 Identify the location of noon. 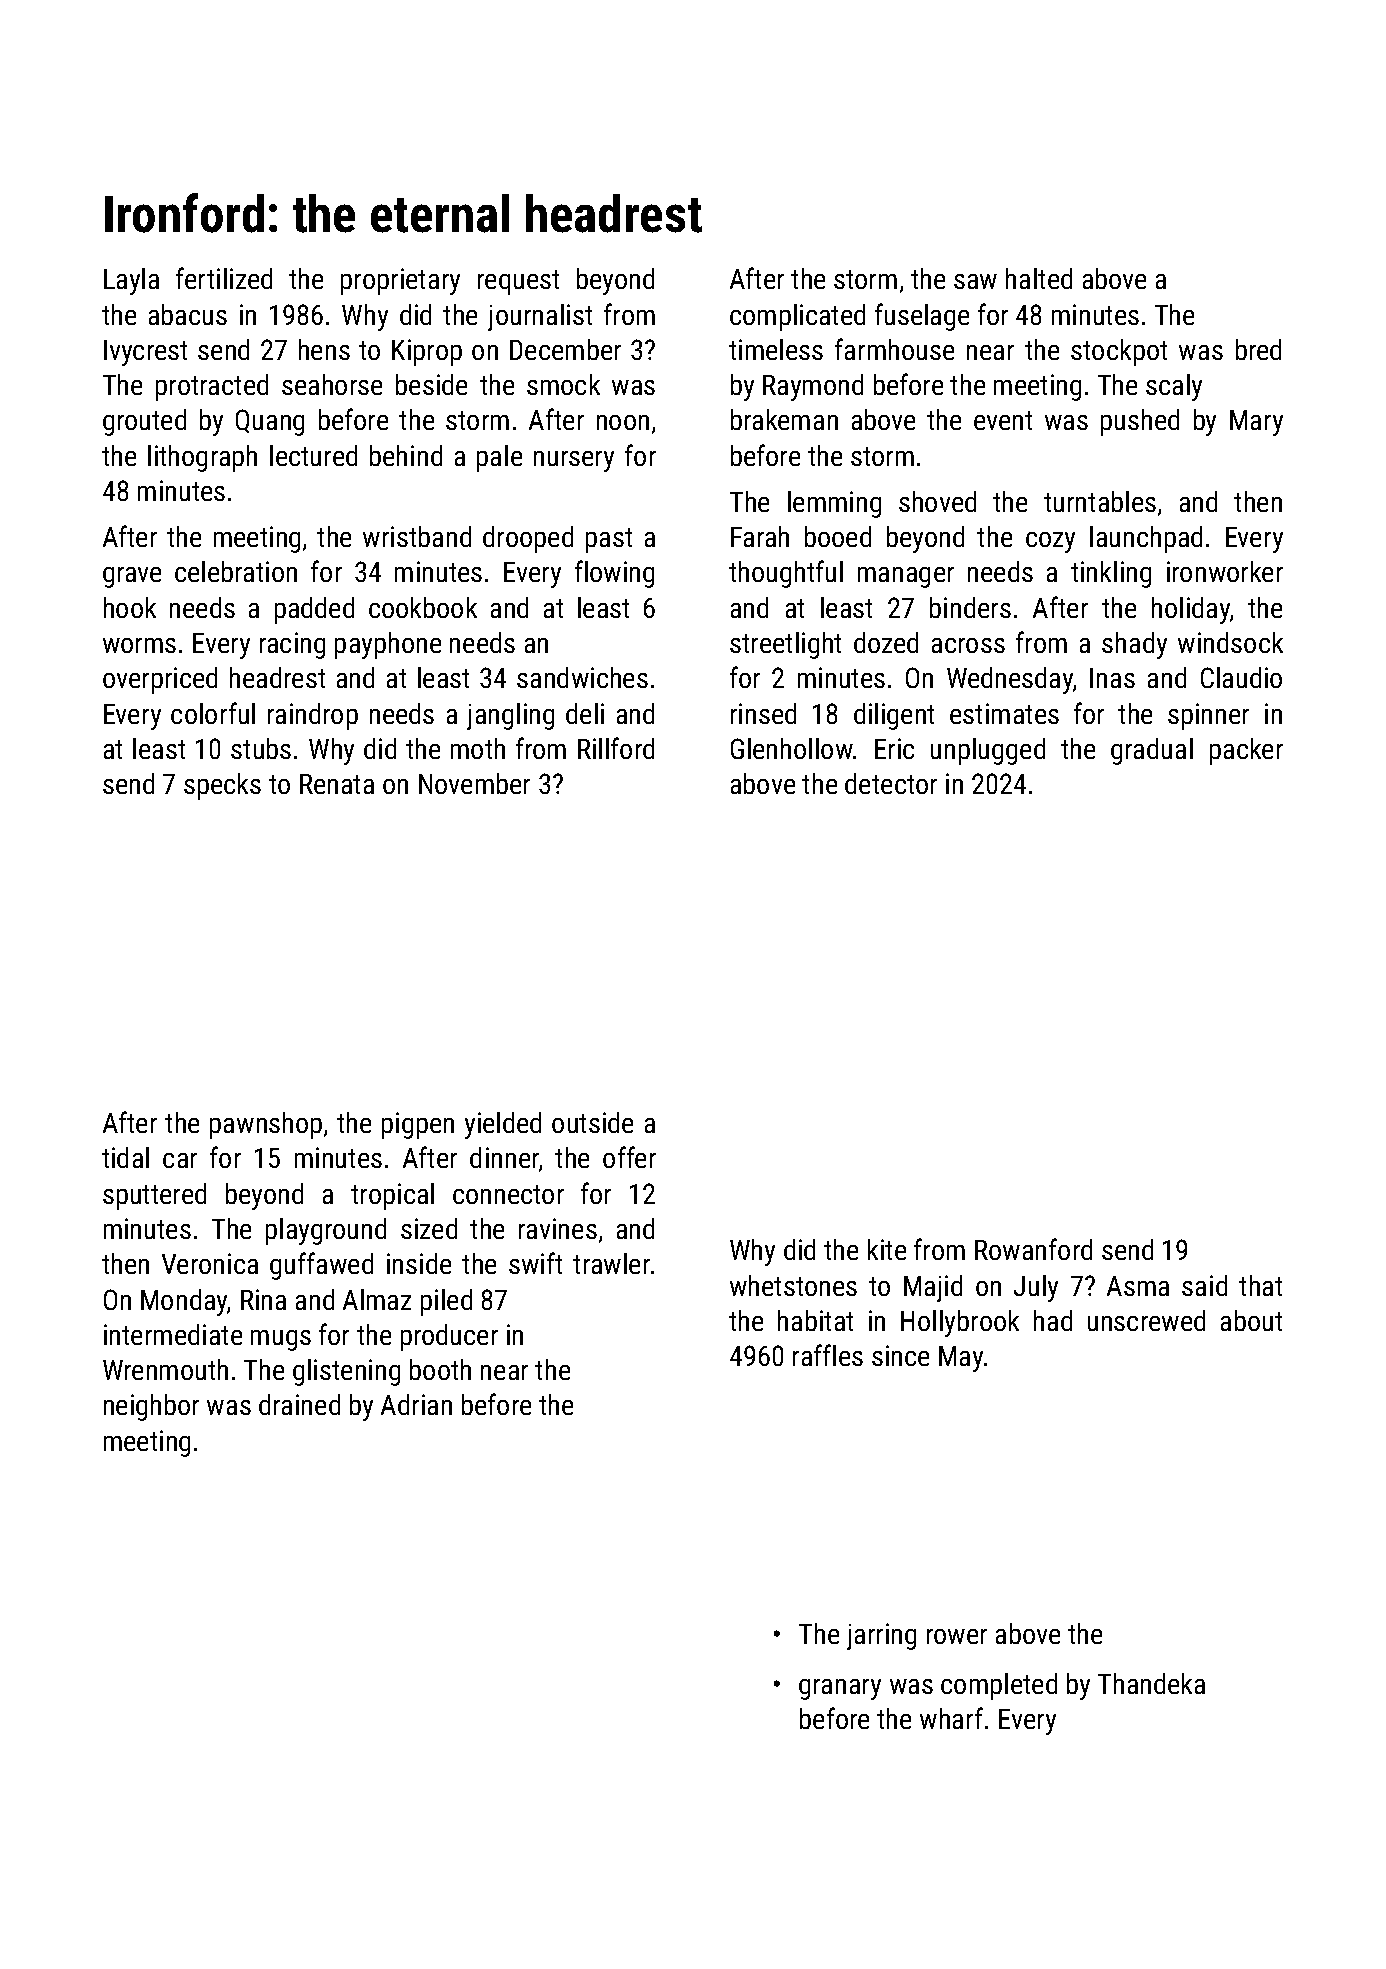
(623, 422).
